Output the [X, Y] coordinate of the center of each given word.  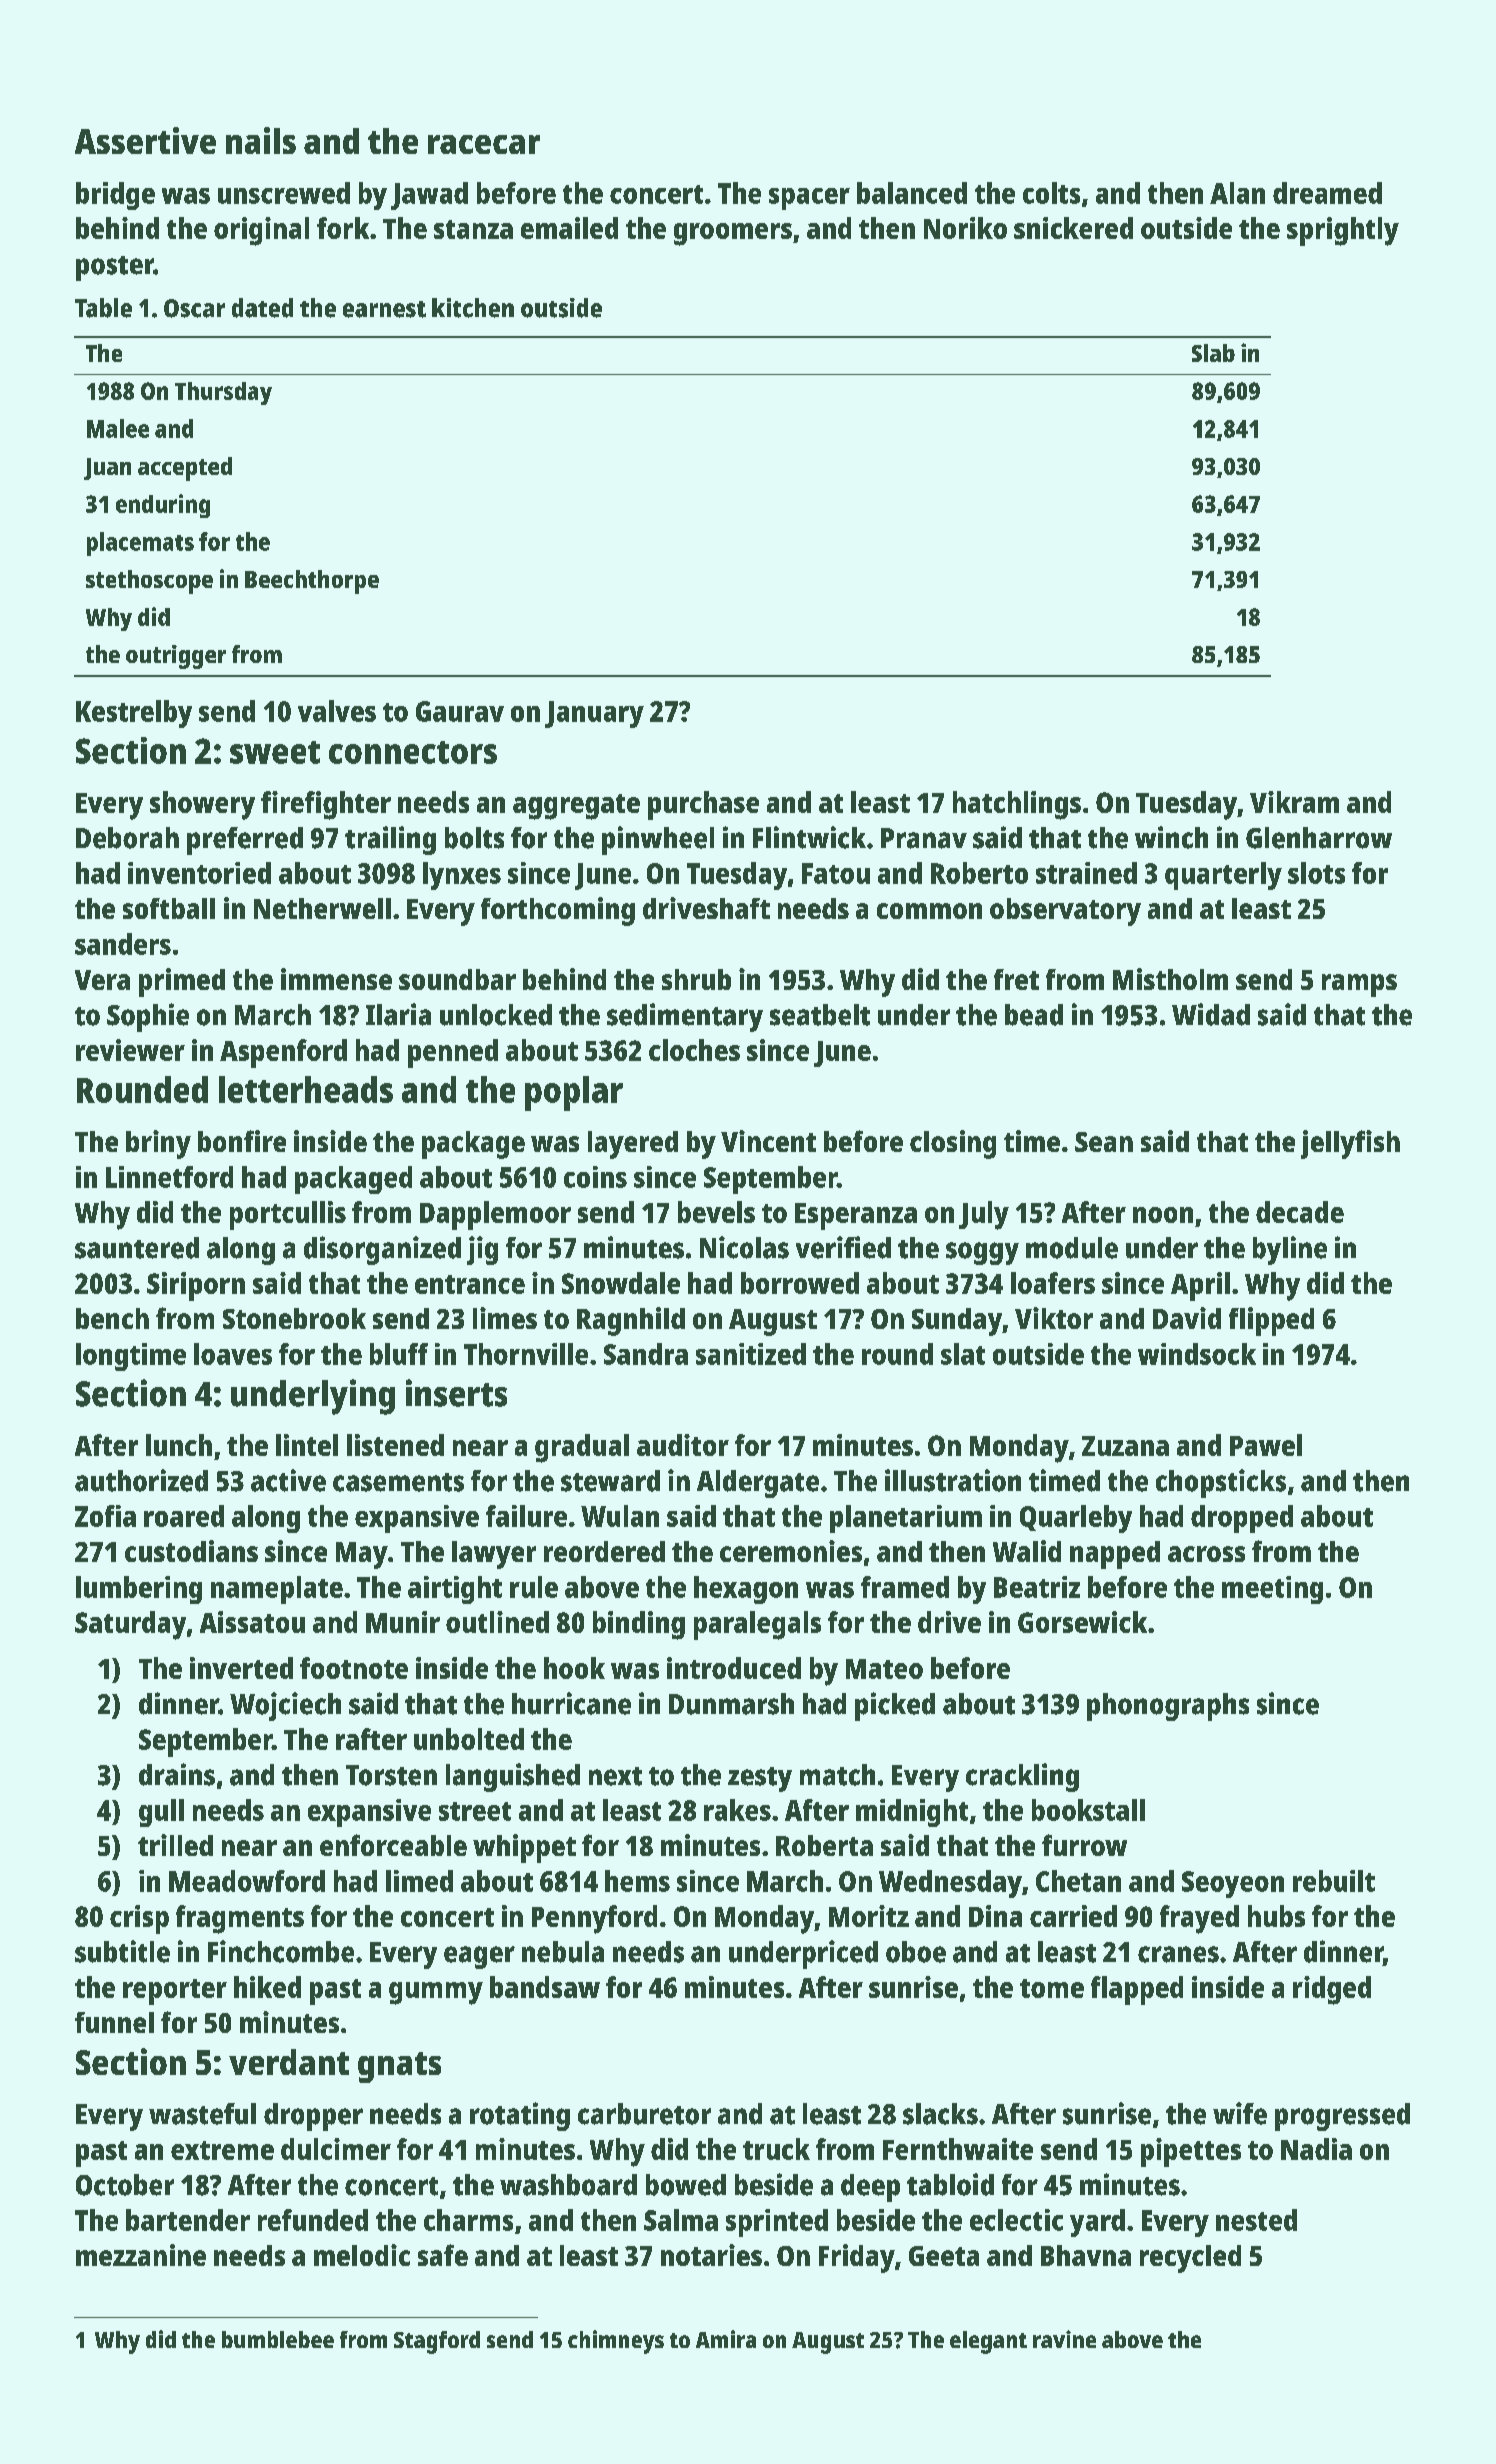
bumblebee [278, 2339]
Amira [726, 2339]
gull [161, 1813]
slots [1316, 873]
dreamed [1327, 193]
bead [1034, 1015]
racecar [484, 144]
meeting [1272, 1590]
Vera [102, 980]
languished [513, 1777]
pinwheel [658, 840]
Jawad [429, 196]
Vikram [1294, 802]
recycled [1190, 2259]
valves [337, 711]
